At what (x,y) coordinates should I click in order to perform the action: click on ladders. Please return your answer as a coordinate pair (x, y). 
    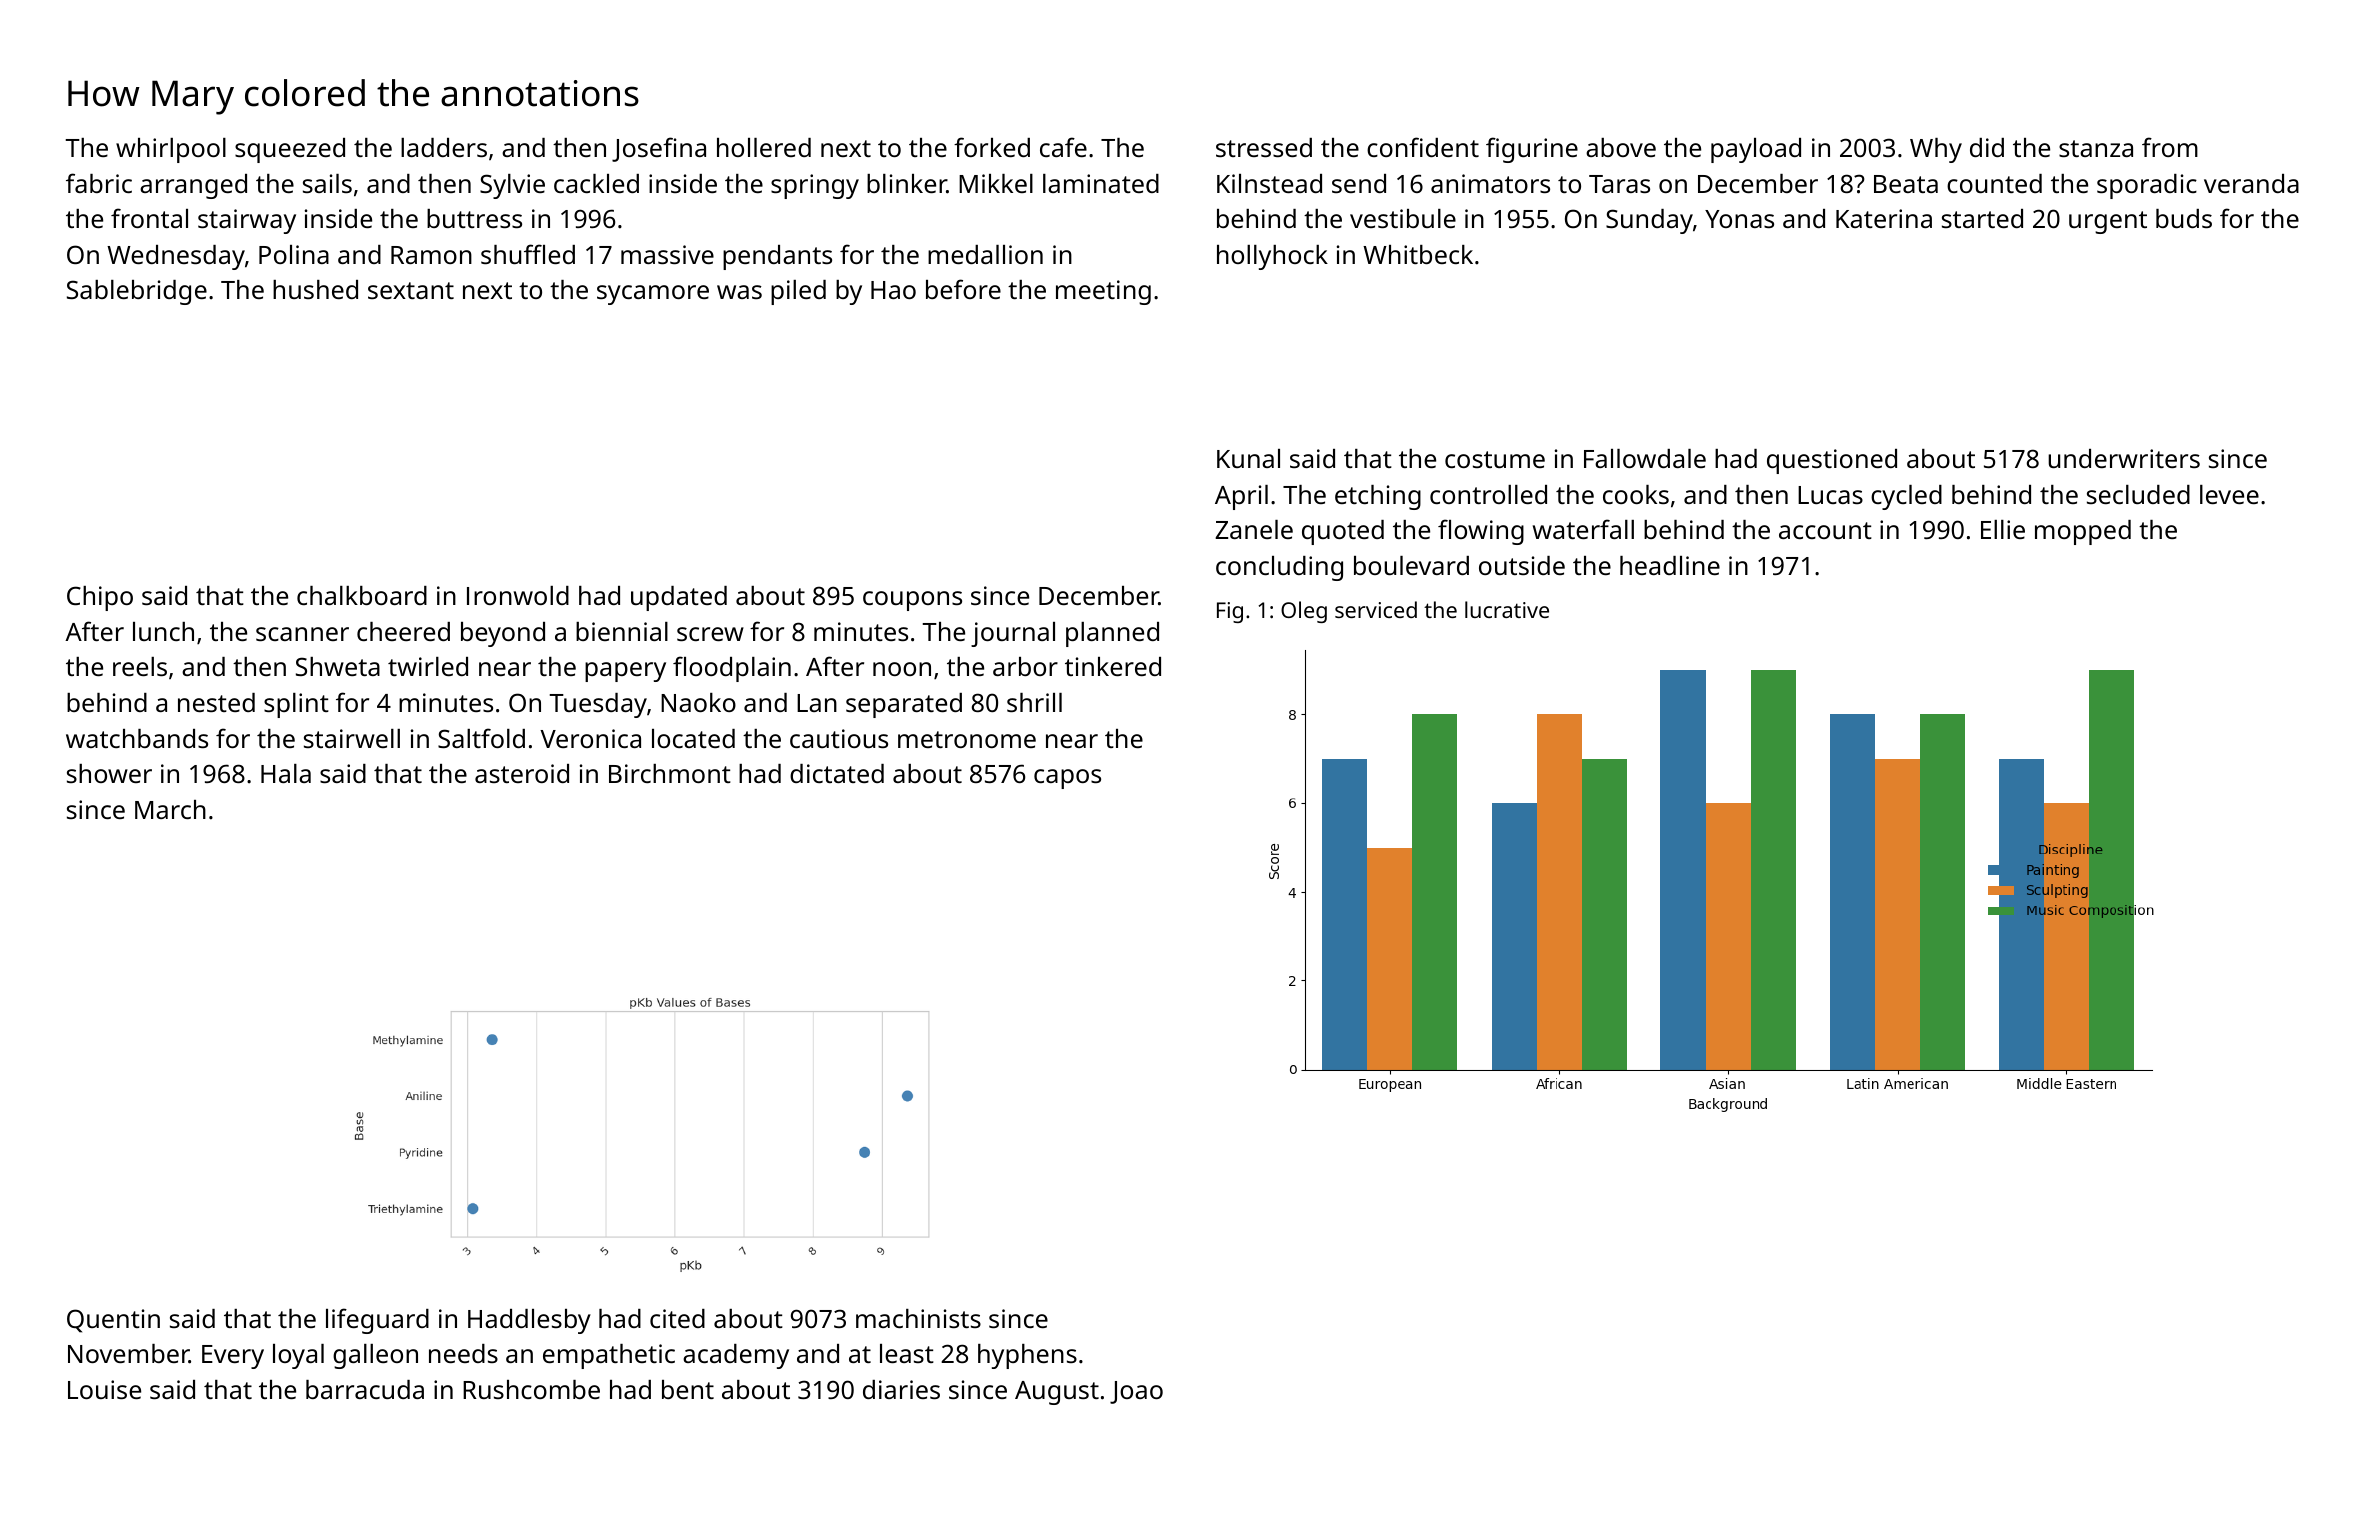
    Looking at the image, I should click on (444, 147).
